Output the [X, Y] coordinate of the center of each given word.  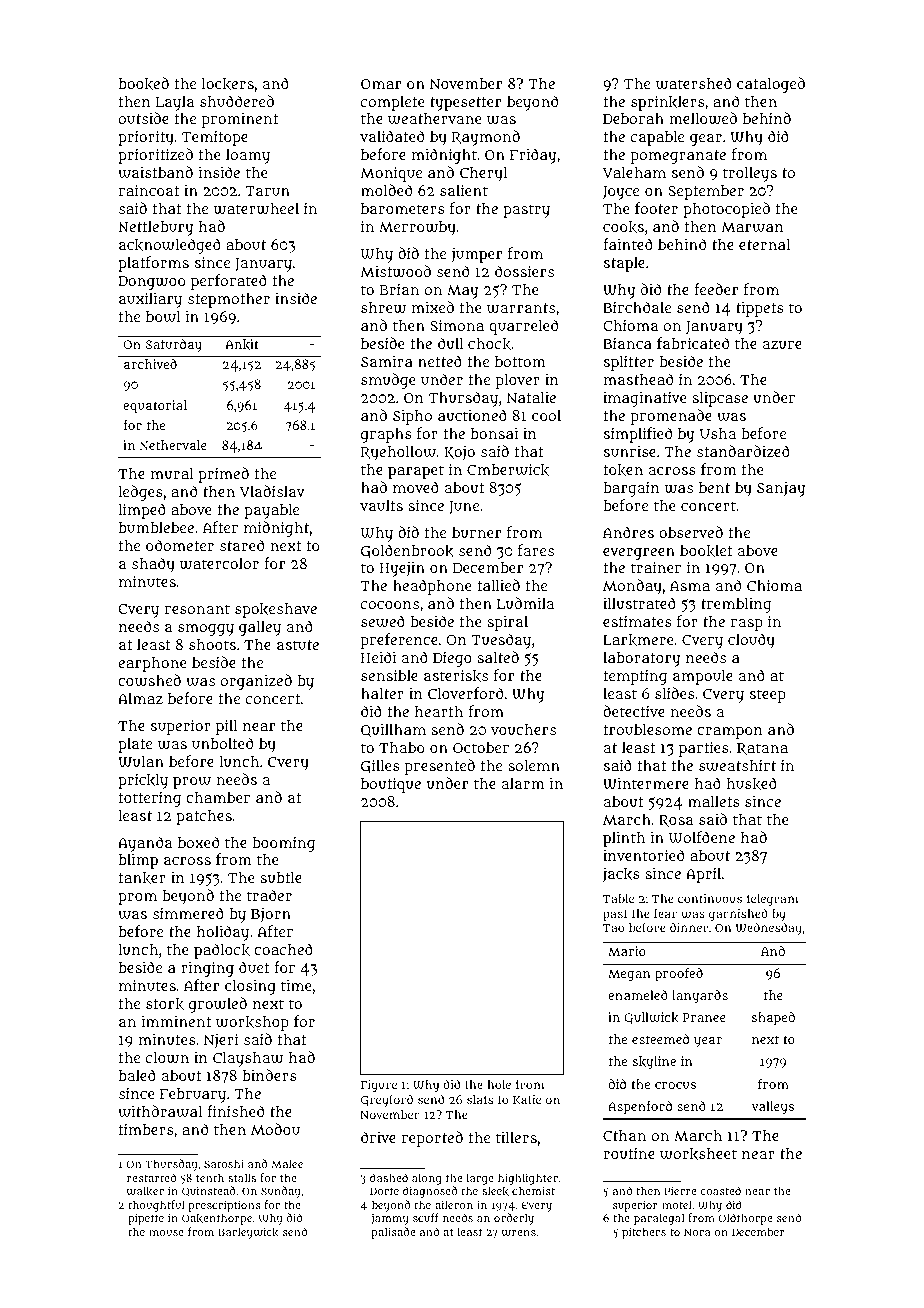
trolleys [750, 174]
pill [227, 727]
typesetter [465, 104]
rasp [747, 625]
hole [499, 1084]
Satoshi [224, 1163]
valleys [773, 1107]
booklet [706, 551]
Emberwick [508, 469]
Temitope [215, 138]
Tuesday [501, 641]
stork [165, 1004]
